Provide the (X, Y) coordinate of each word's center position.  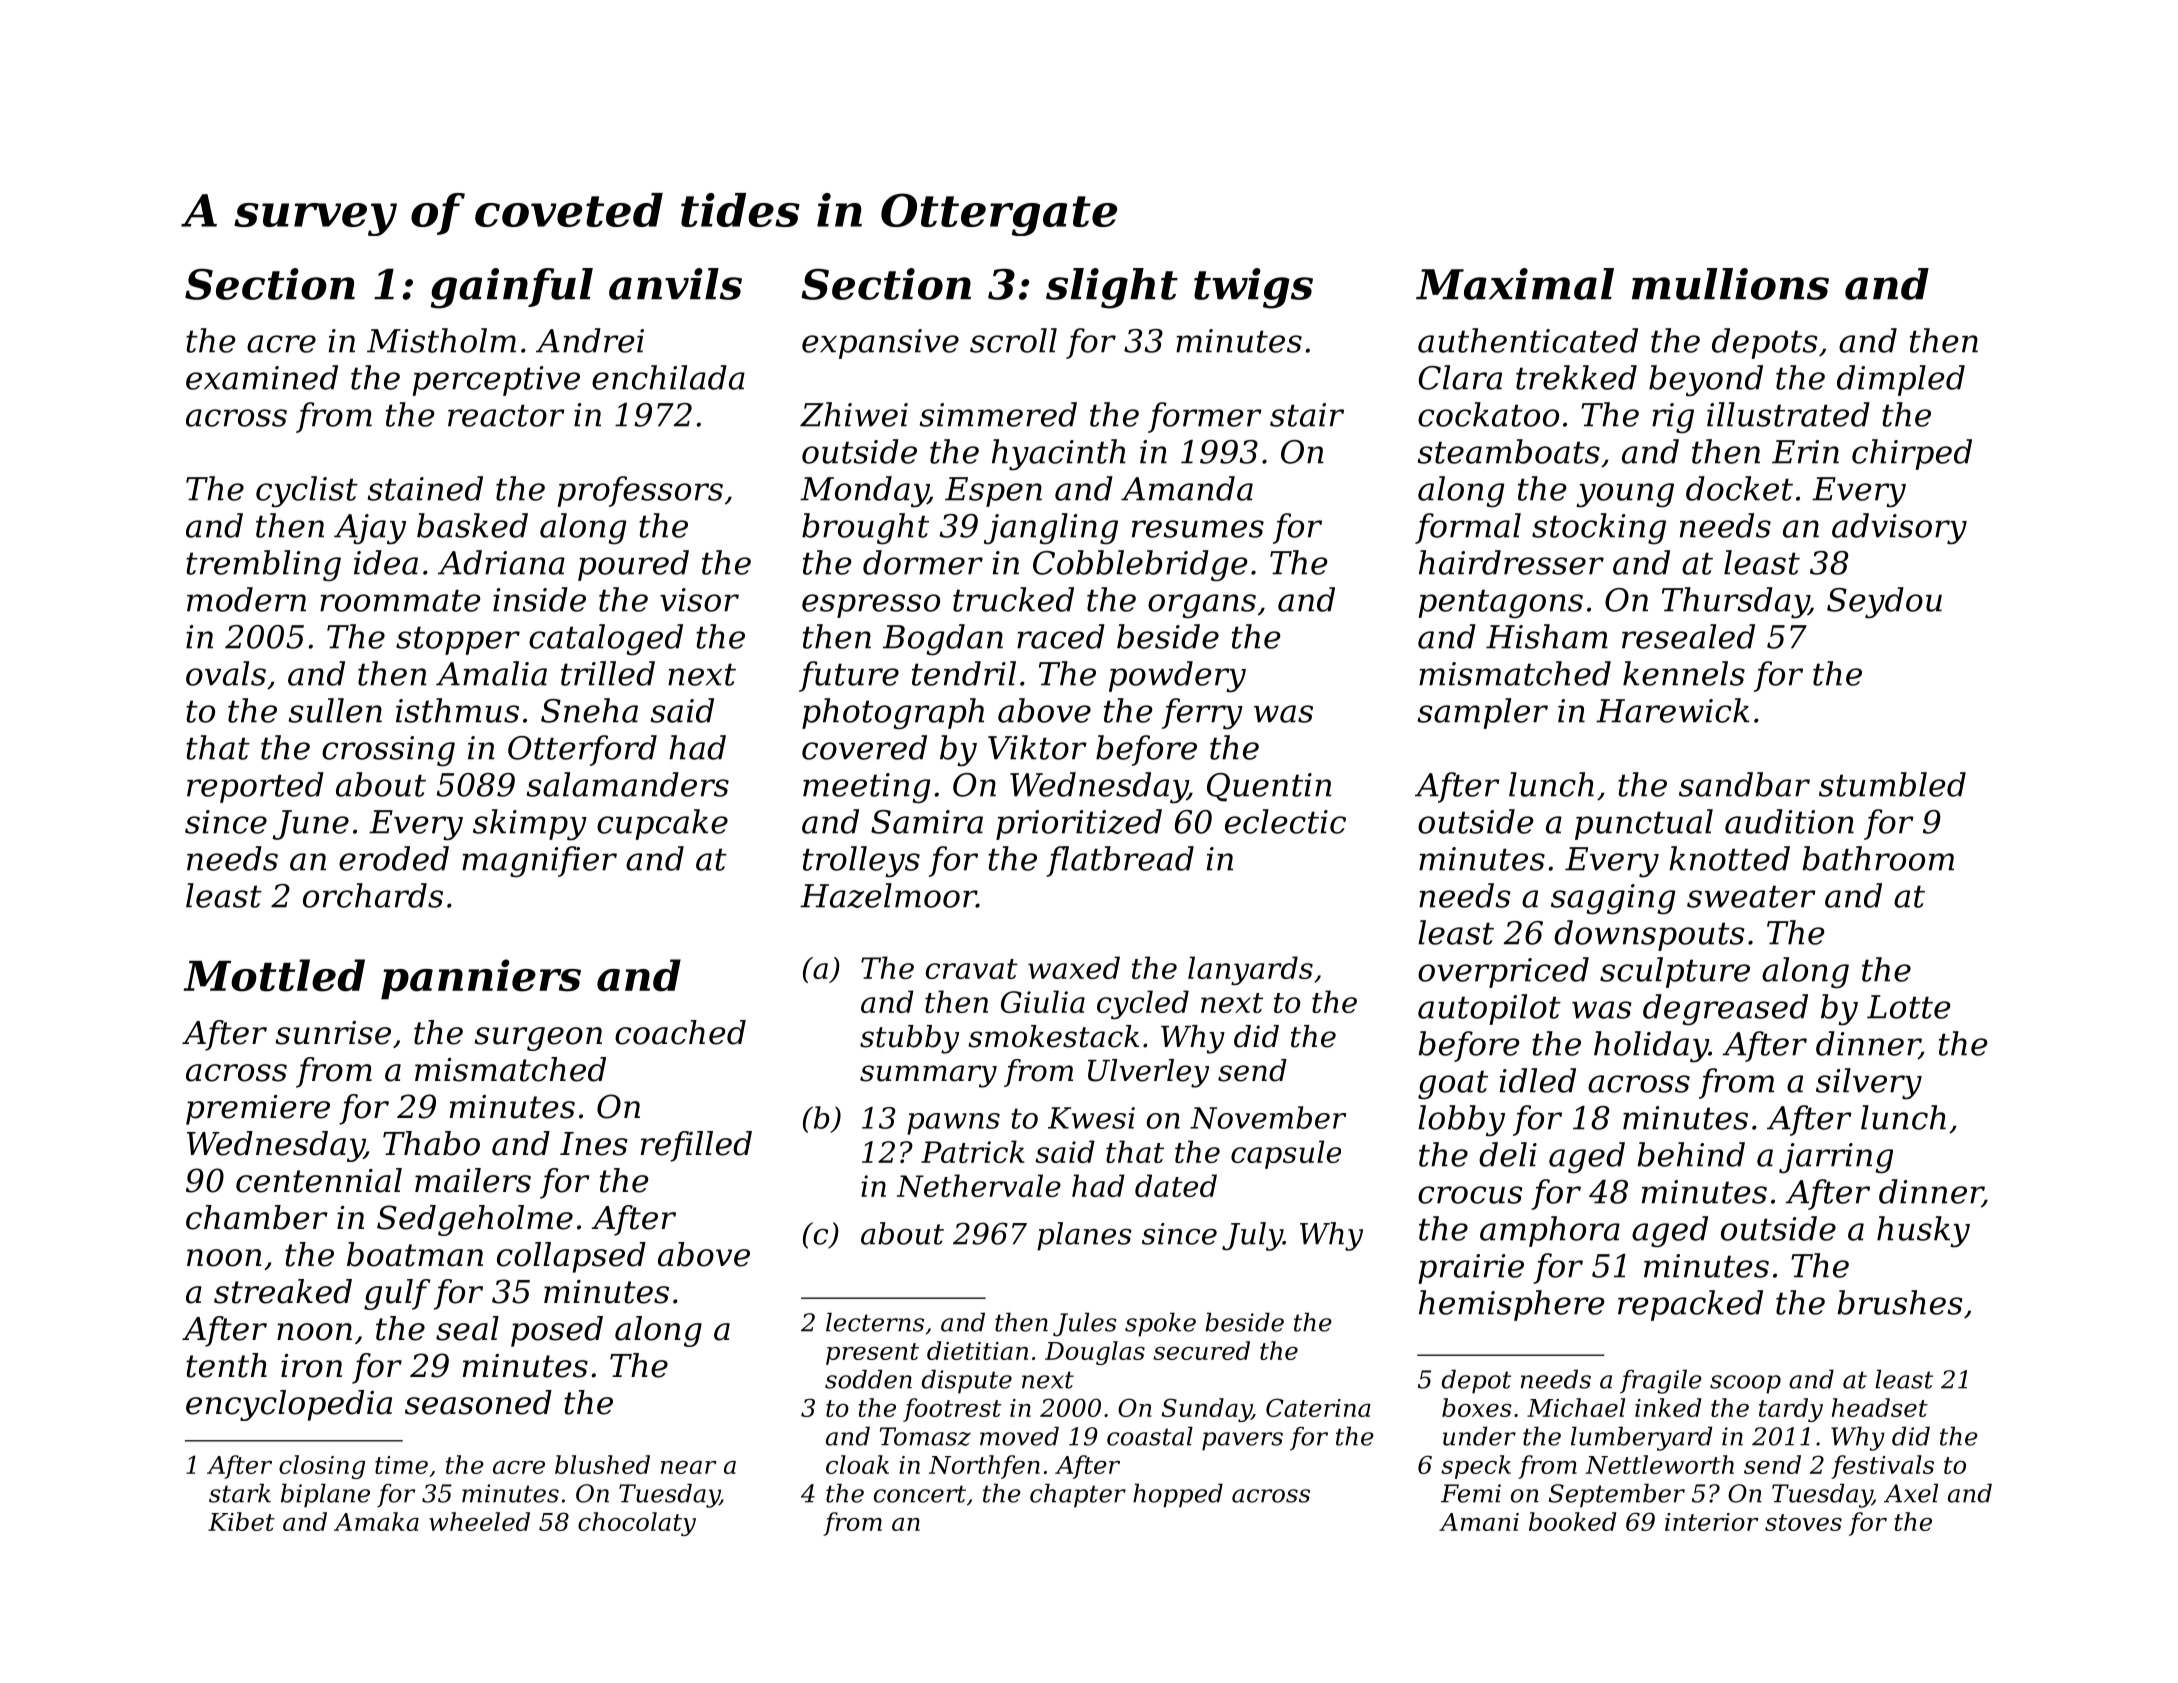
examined (262, 377)
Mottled (274, 975)
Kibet (241, 1521)
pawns (953, 1124)
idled (1538, 1080)
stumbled (1892, 784)
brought (865, 529)
